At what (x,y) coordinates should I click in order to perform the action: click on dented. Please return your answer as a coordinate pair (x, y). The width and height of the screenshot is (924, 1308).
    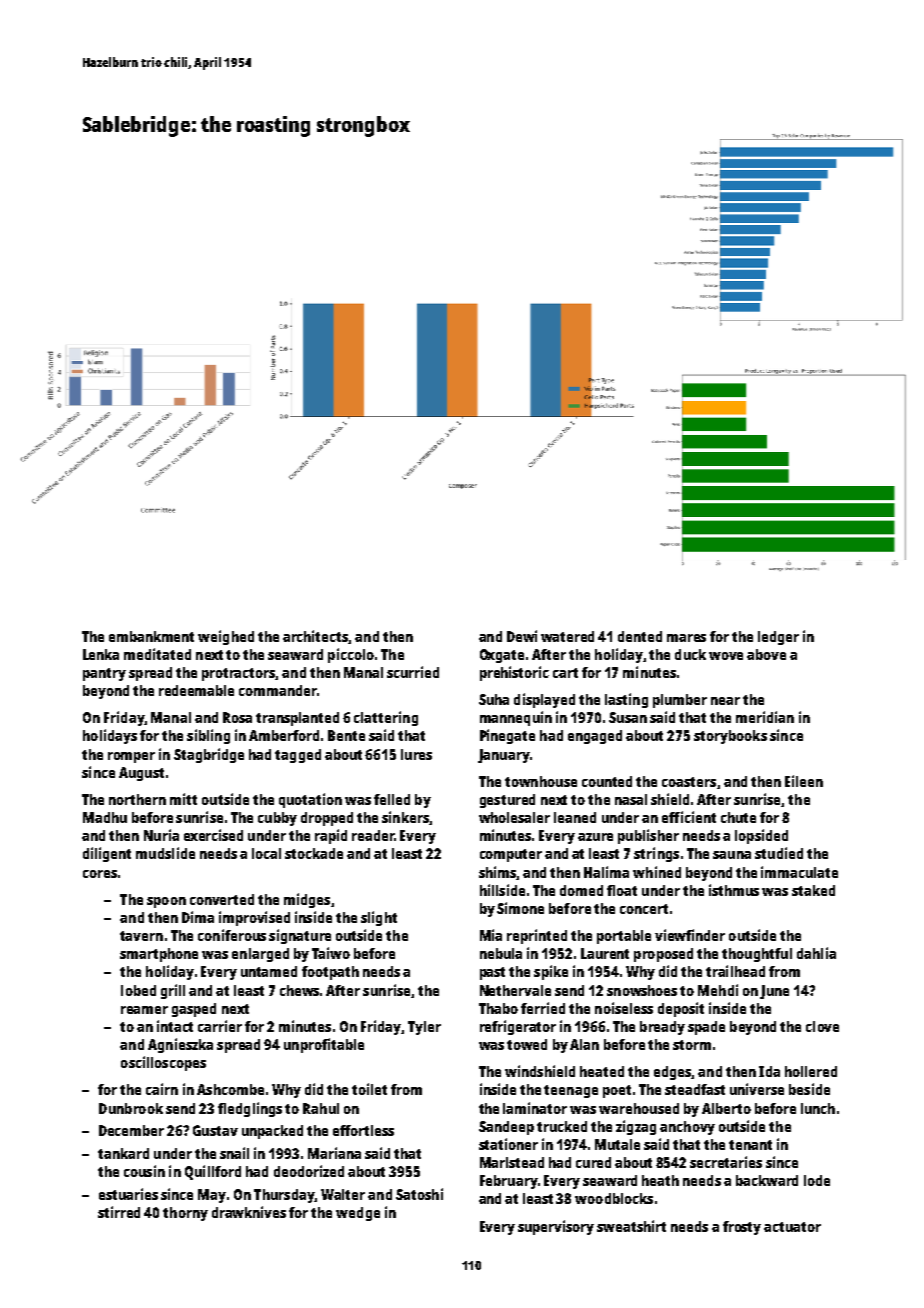
    Looking at the image, I should click on (640, 636).
